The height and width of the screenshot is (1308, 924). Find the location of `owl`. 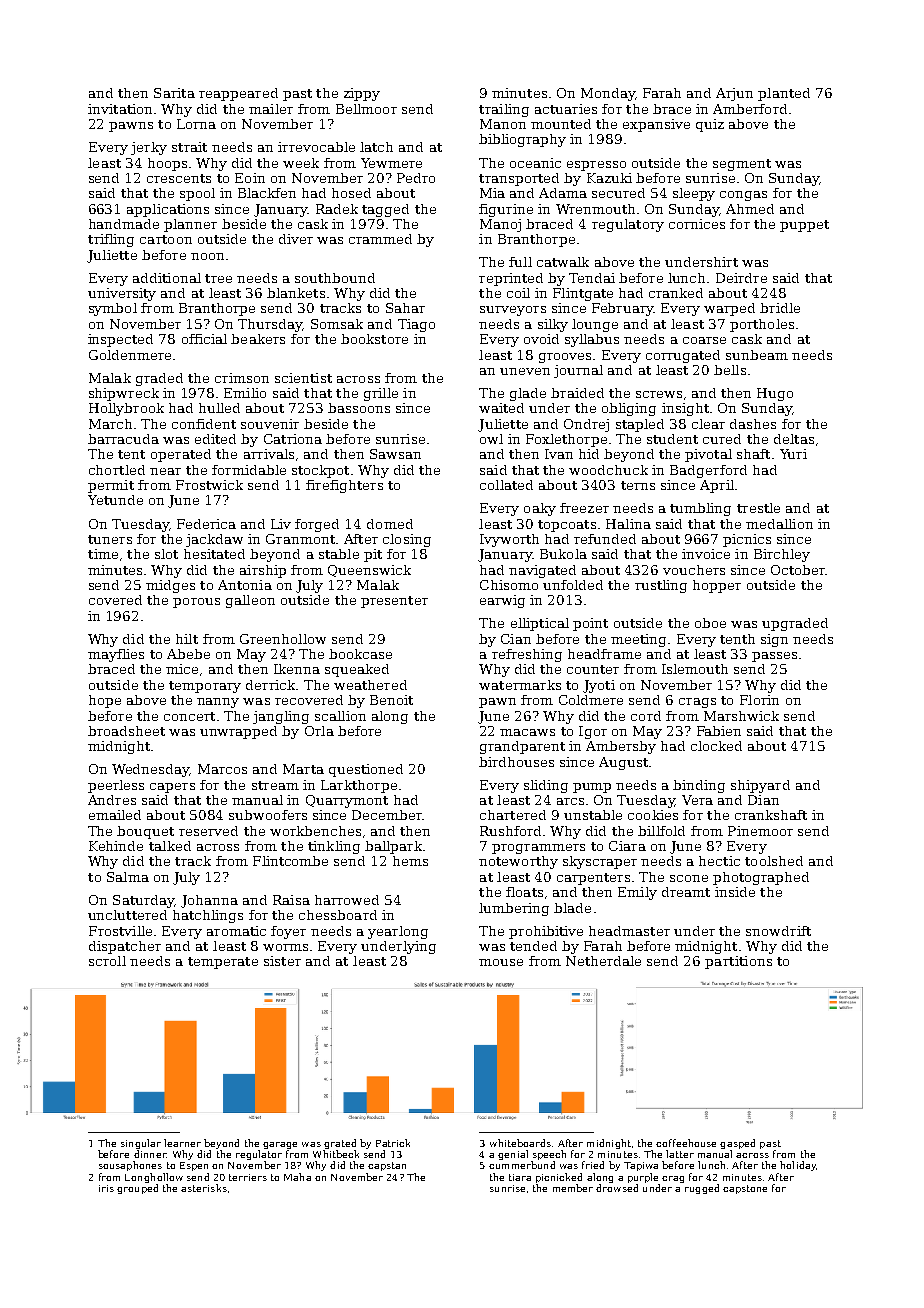

owl is located at coordinates (491, 439).
